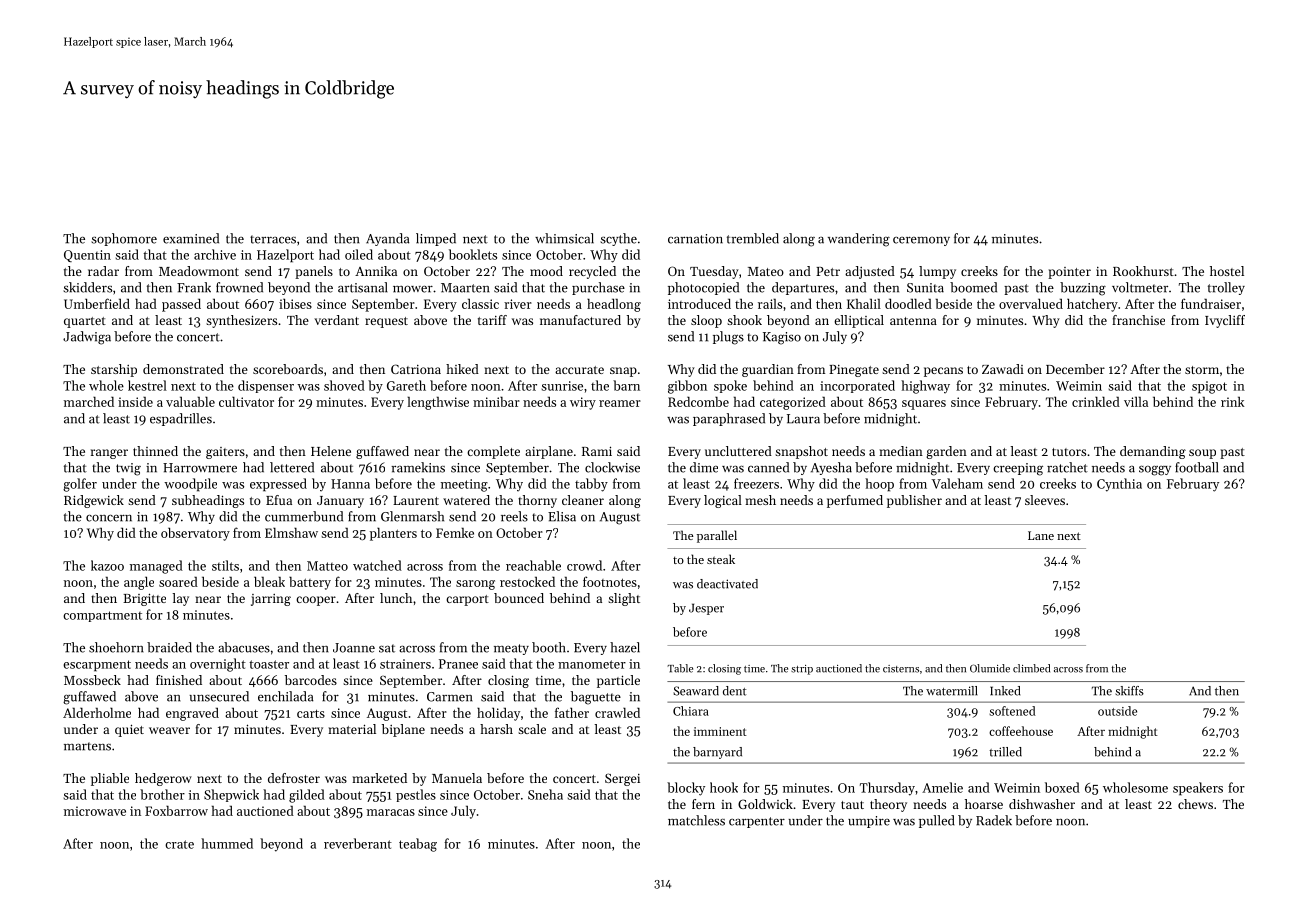 This screenshot has width=1308, height=924. Describe the element at coordinates (358, 843) in the screenshot. I see `reverberant` at that location.
